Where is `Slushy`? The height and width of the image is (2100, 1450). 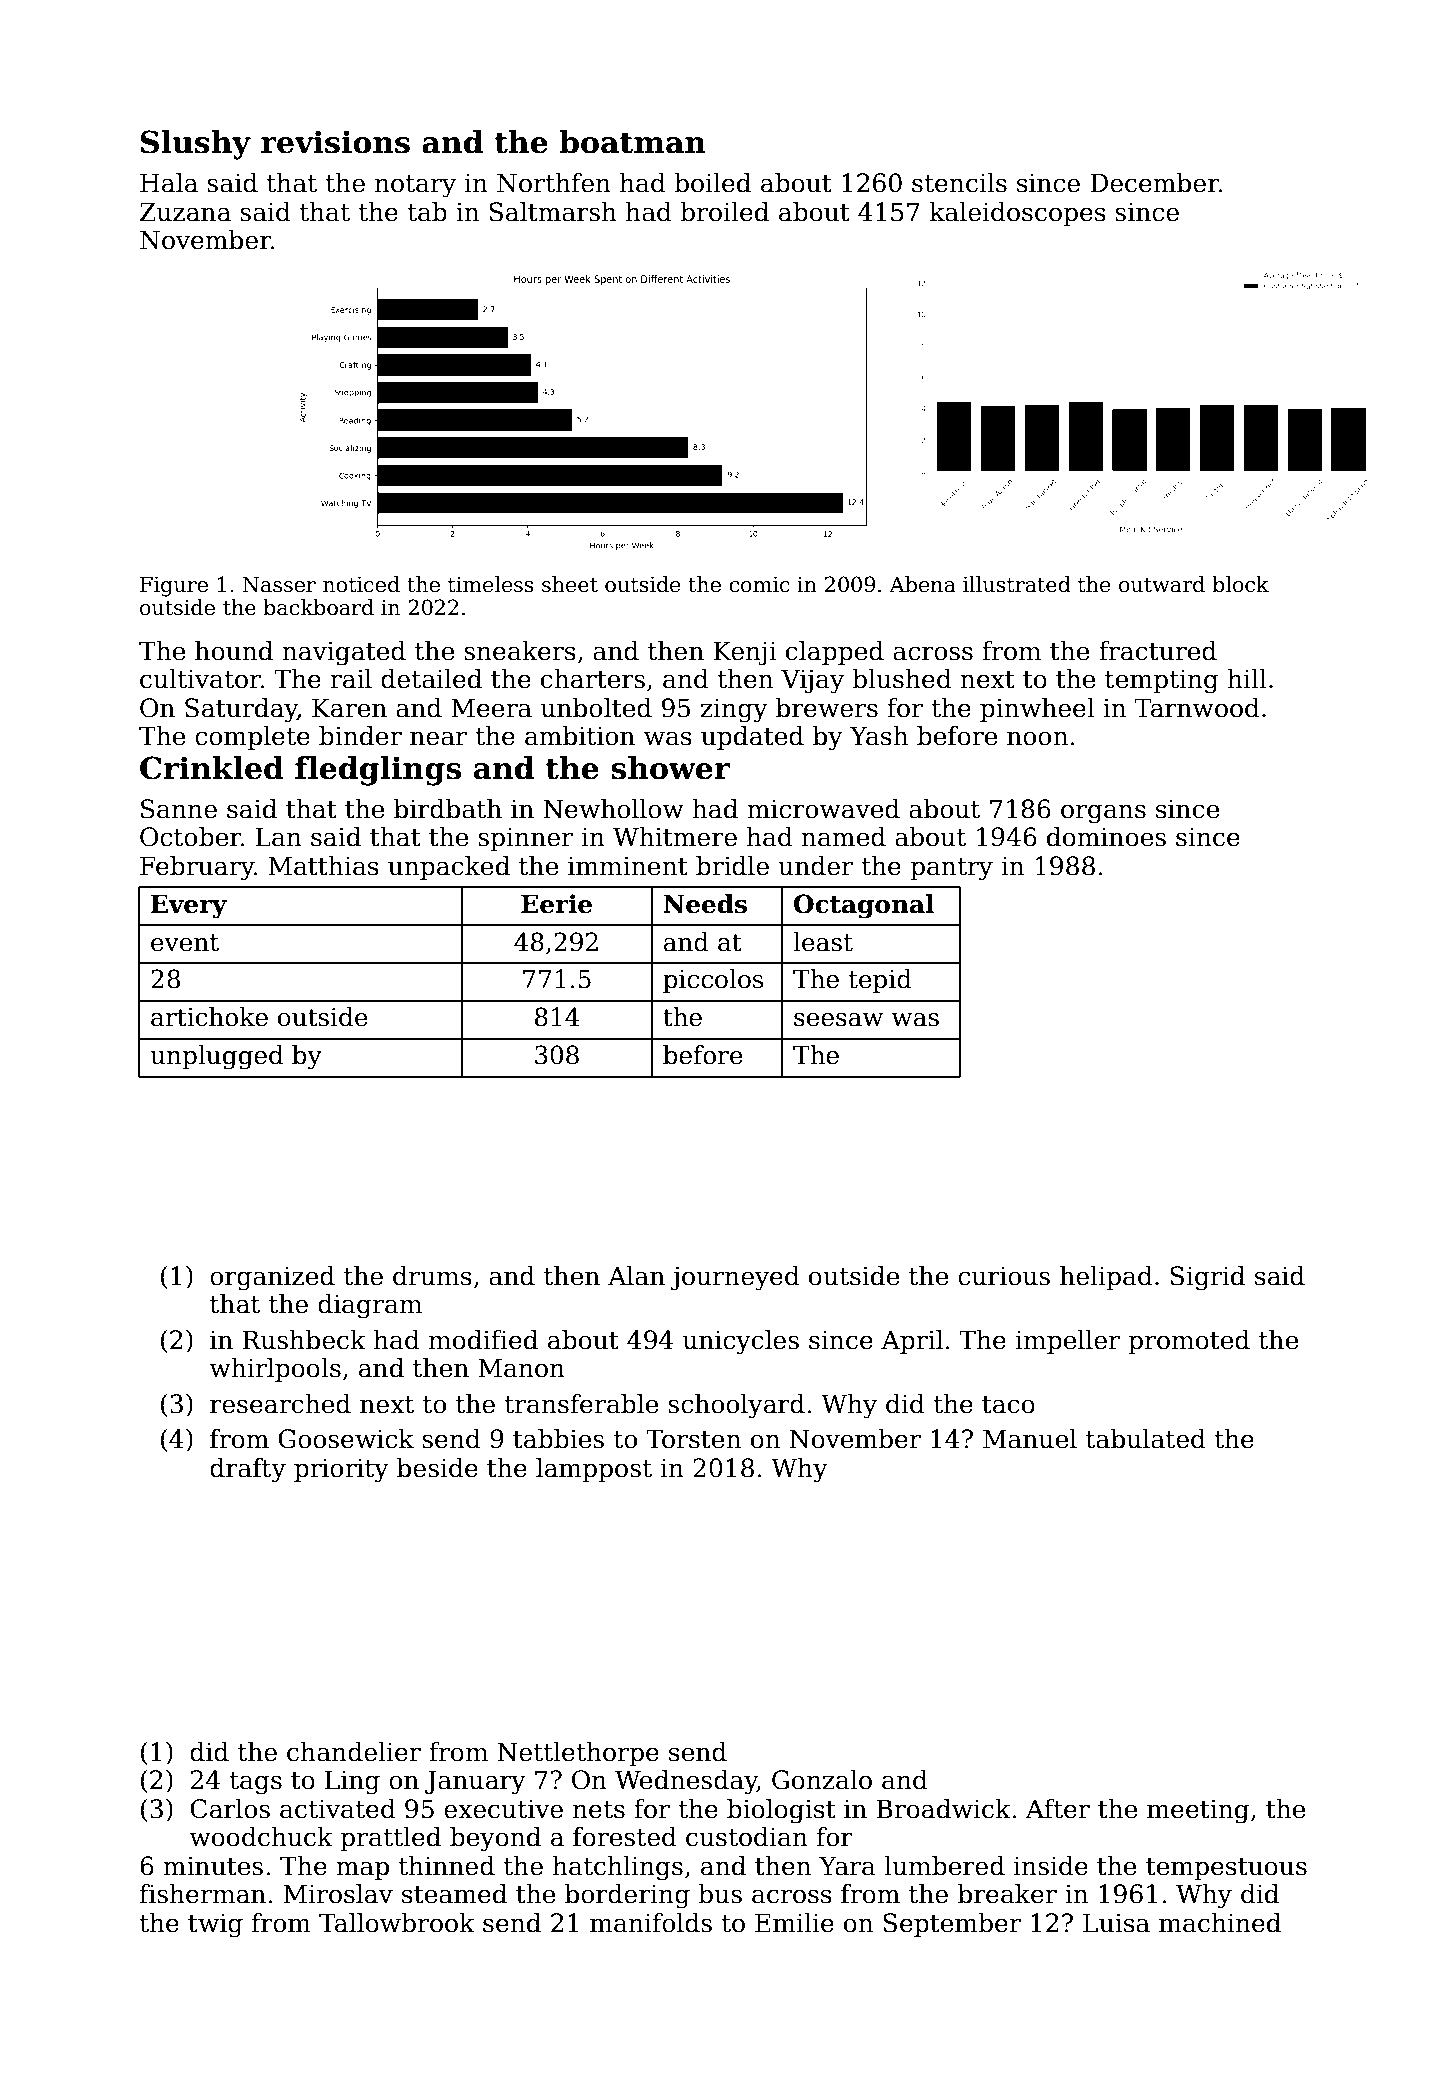 Slushy is located at coordinates (196, 145).
